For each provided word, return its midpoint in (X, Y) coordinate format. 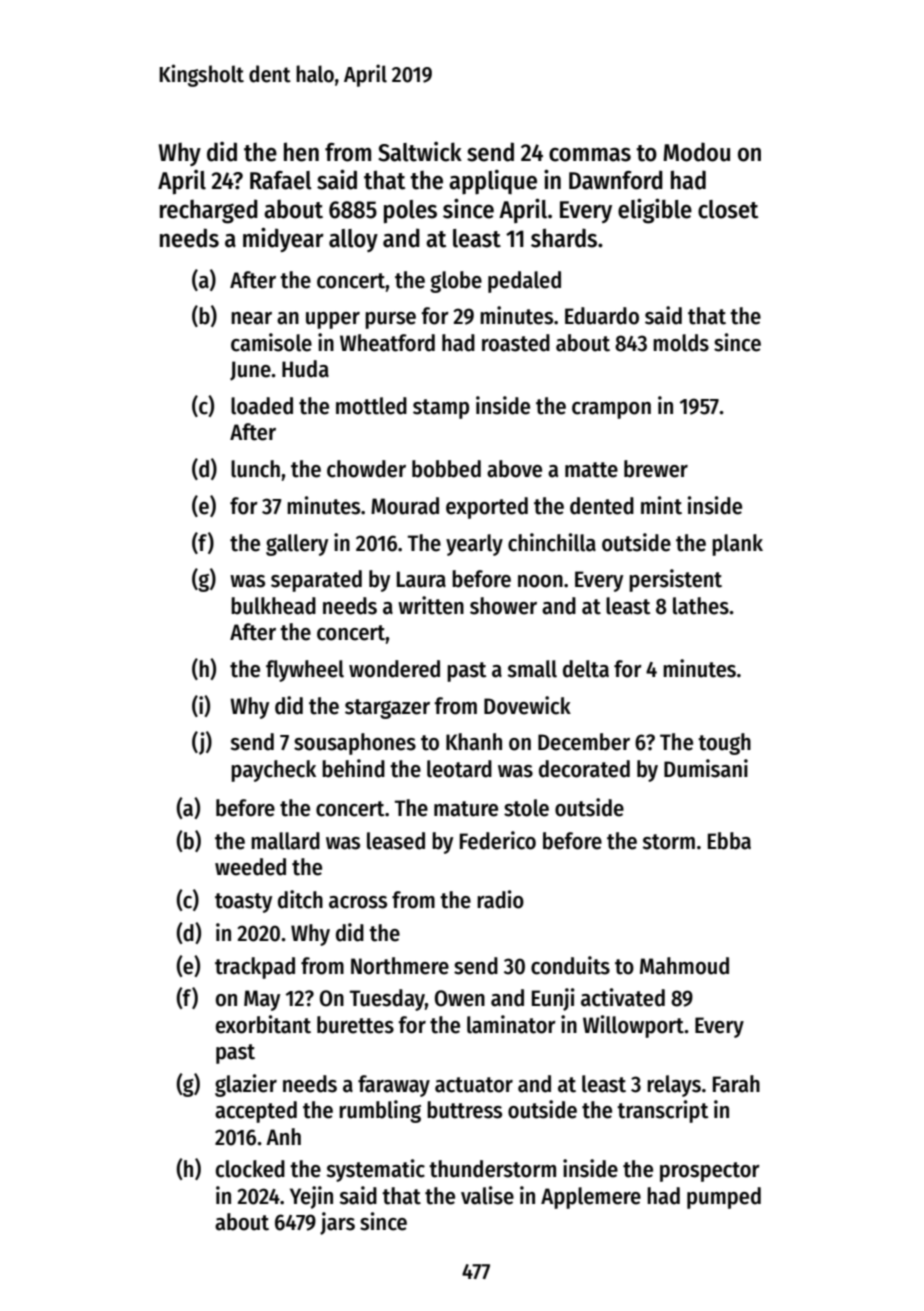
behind (353, 768)
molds (681, 343)
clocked (250, 1169)
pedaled (524, 282)
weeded (250, 867)
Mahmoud (684, 966)
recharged (209, 211)
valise (487, 1195)
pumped (724, 1198)
